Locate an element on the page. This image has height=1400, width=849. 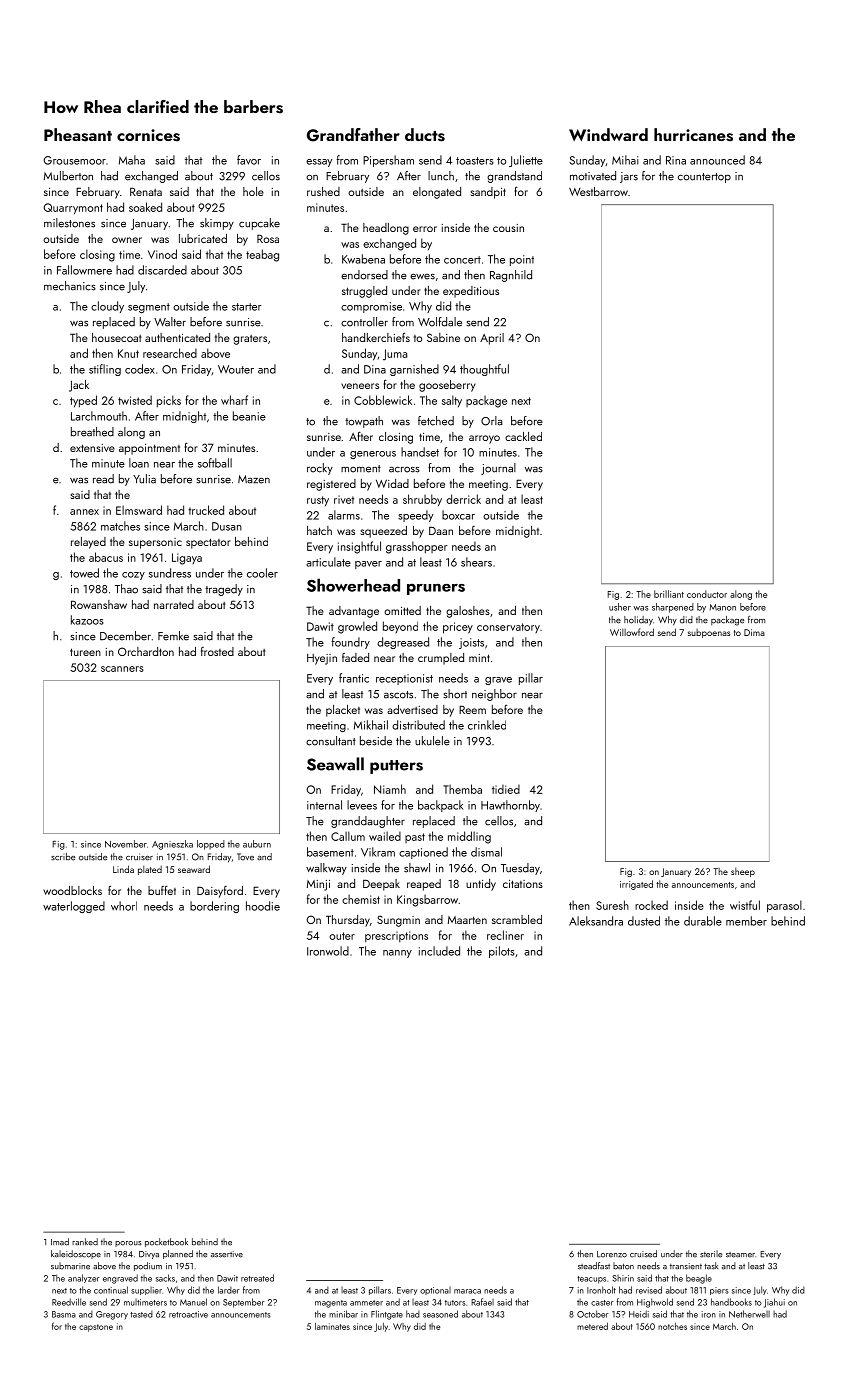
owner is located at coordinates (127, 240).
